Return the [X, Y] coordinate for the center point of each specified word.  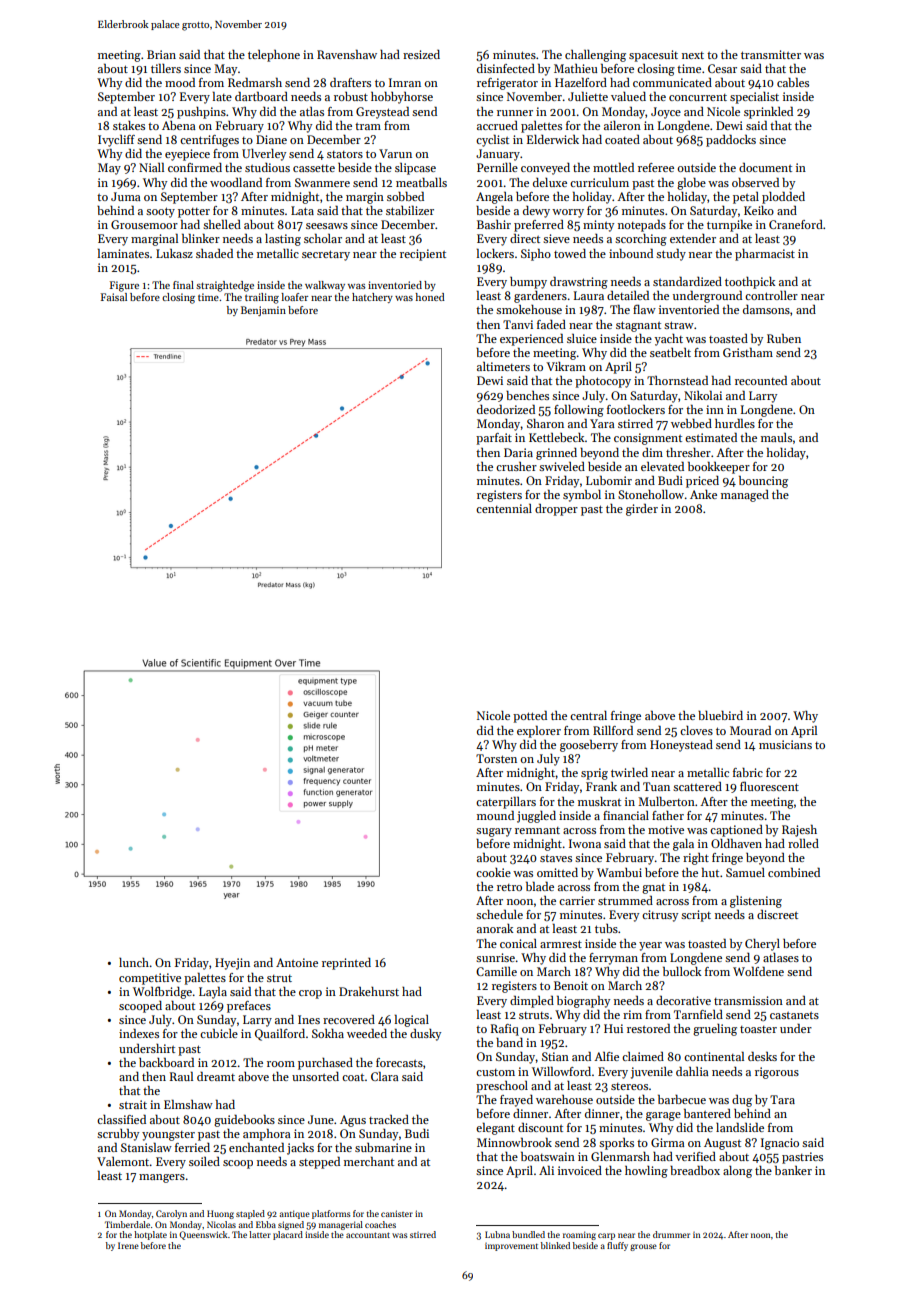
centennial [504, 508]
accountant [368, 1235]
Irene [128, 1245]
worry [568, 213]
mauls [776, 437]
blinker [201, 238]
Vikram [566, 366]
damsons [766, 309]
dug [742, 1101]
